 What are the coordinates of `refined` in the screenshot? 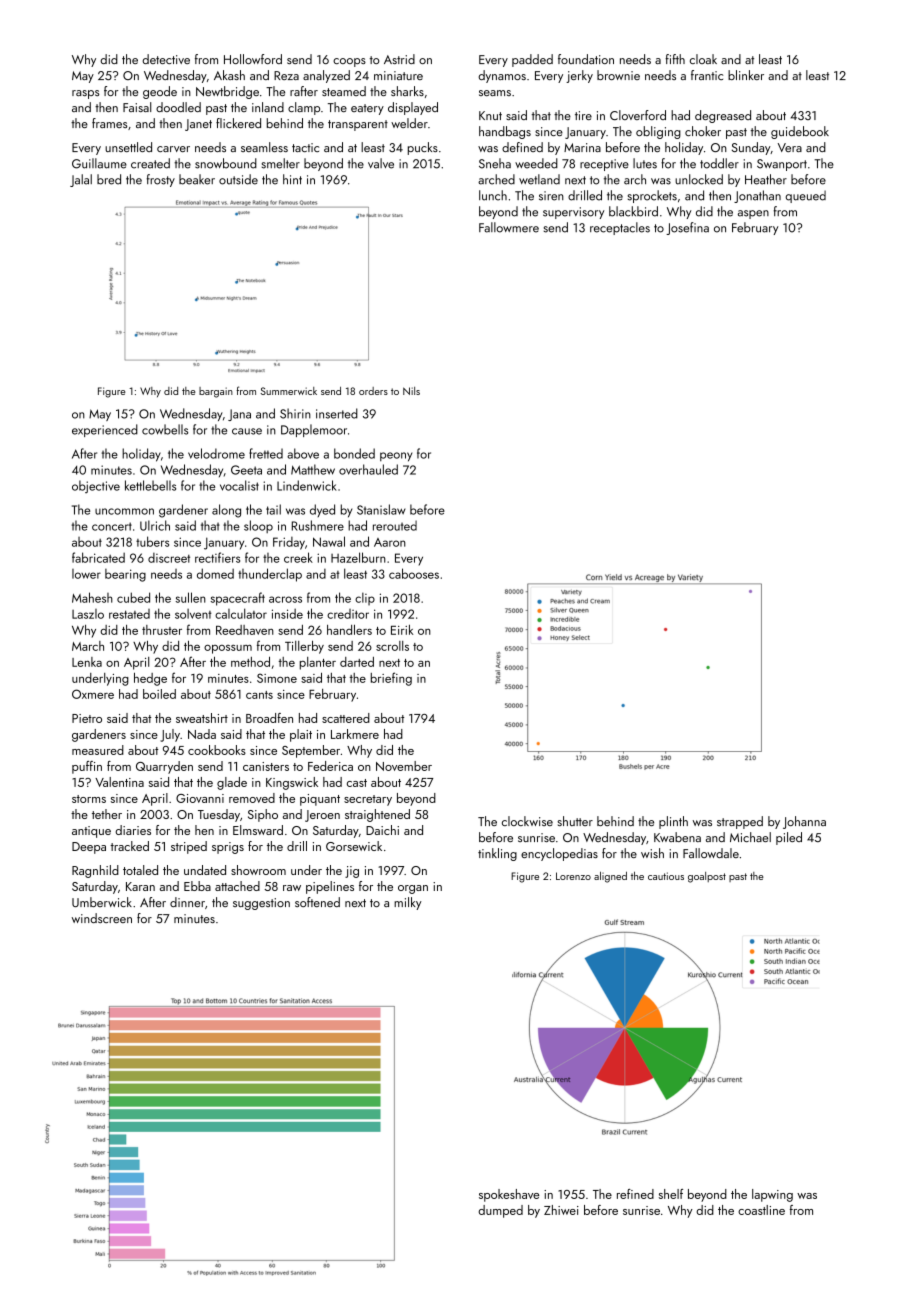 It's located at (635, 1194).
